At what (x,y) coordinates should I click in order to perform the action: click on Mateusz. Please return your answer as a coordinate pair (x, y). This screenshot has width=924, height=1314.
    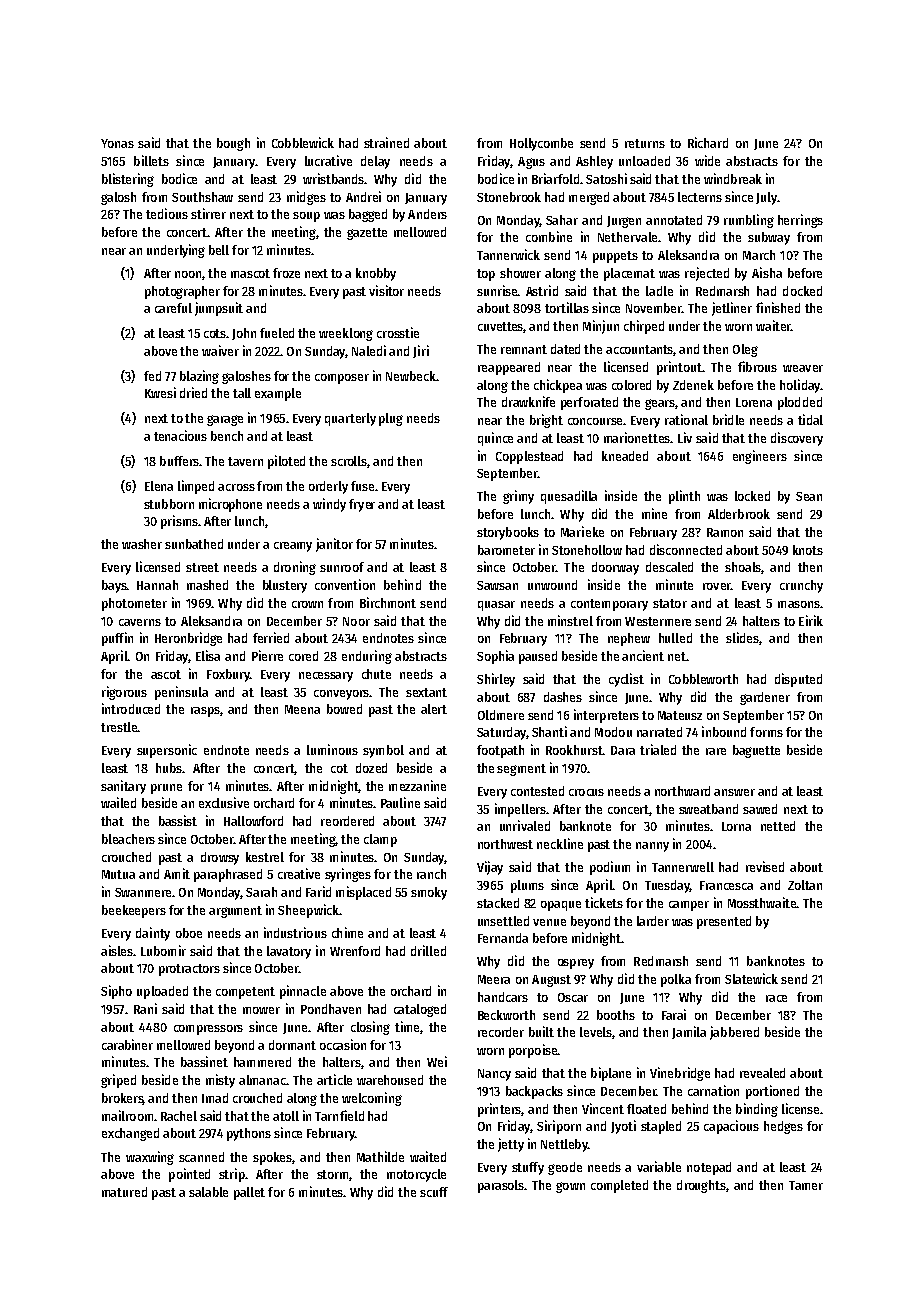
    Looking at the image, I should click on (680, 715).
